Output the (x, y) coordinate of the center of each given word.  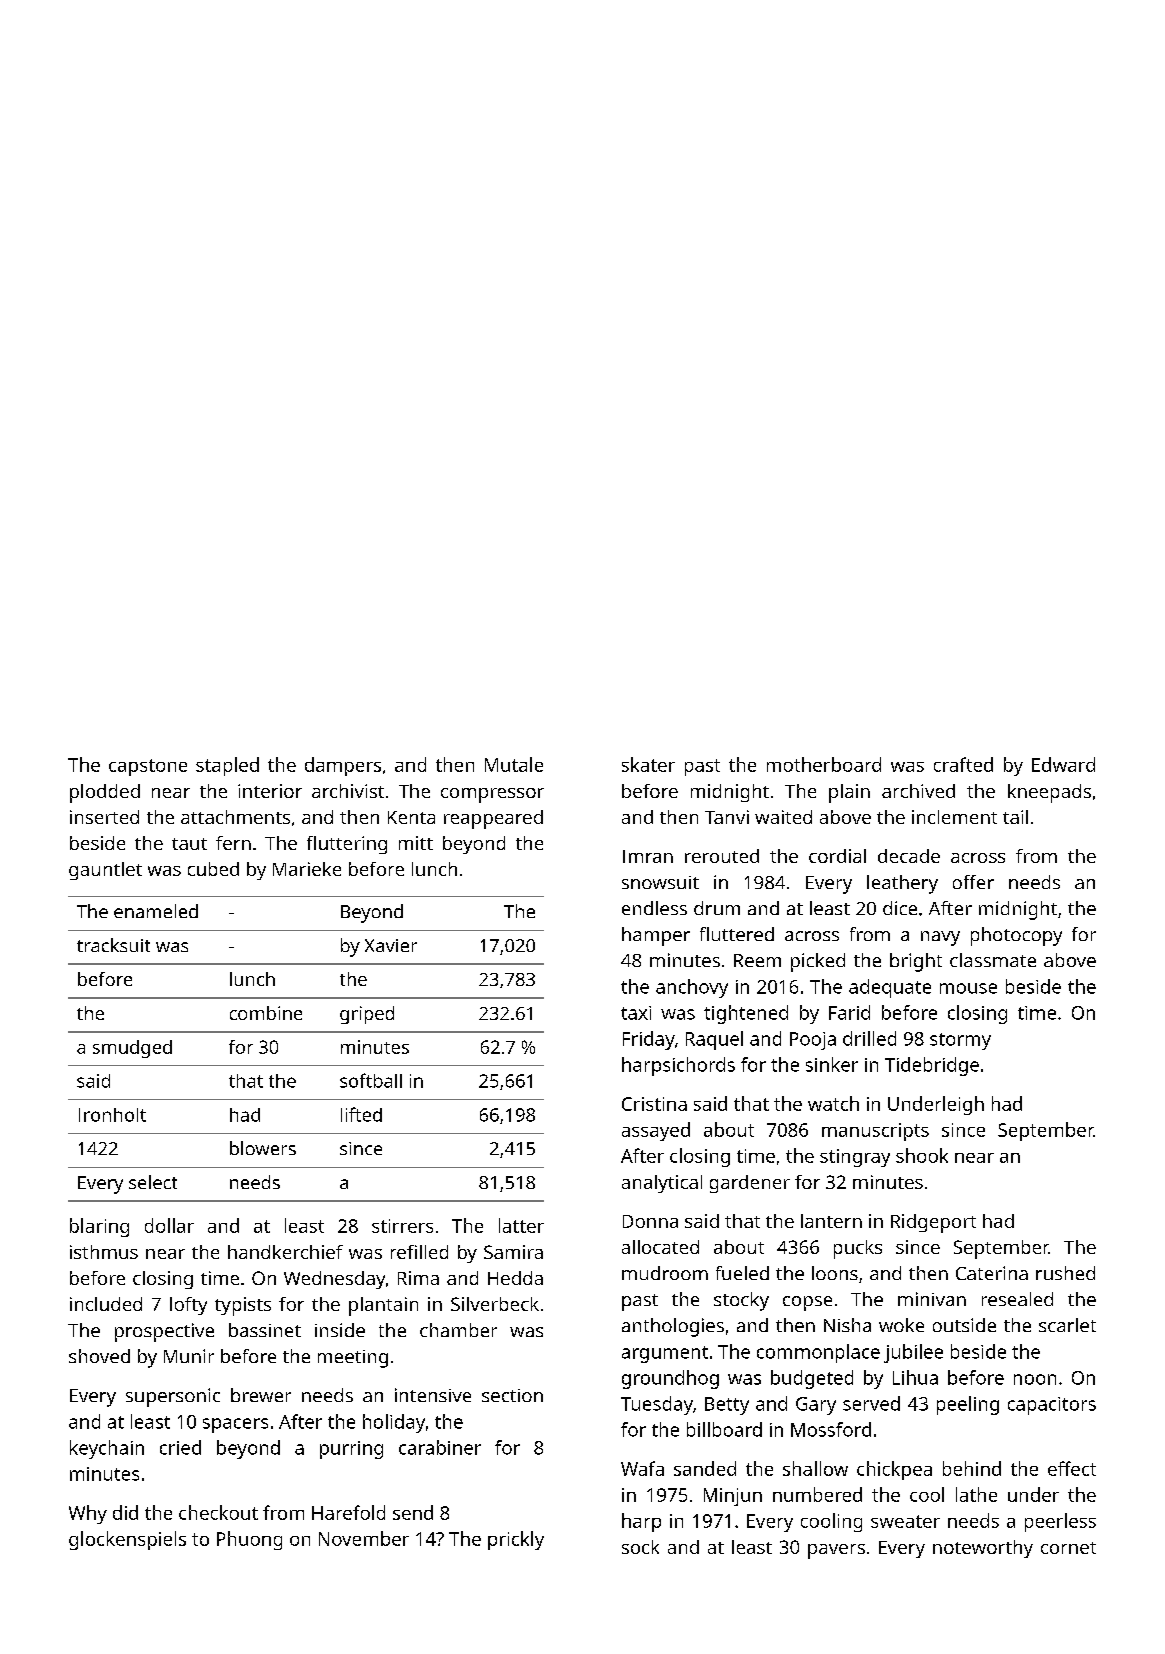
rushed (1065, 1273)
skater (648, 764)
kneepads (1049, 793)
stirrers (402, 1226)
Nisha (847, 1325)
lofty (188, 1306)
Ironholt (112, 1115)
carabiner (440, 1447)
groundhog (670, 1379)
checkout (218, 1512)
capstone (148, 767)
